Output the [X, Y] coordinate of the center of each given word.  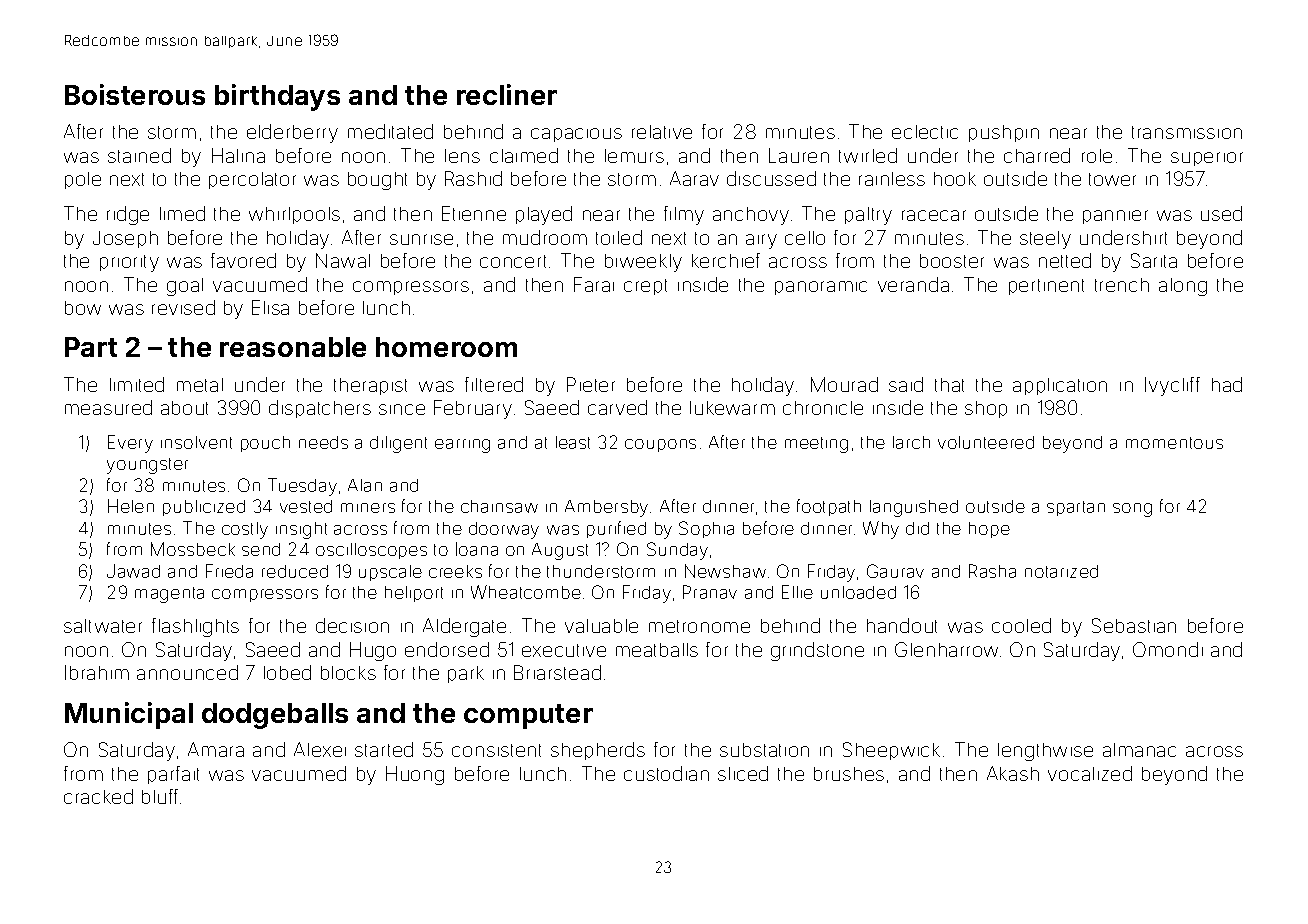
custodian [666, 773]
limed [182, 213]
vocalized [1090, 773]
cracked [98, 796]
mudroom [545, 237]
